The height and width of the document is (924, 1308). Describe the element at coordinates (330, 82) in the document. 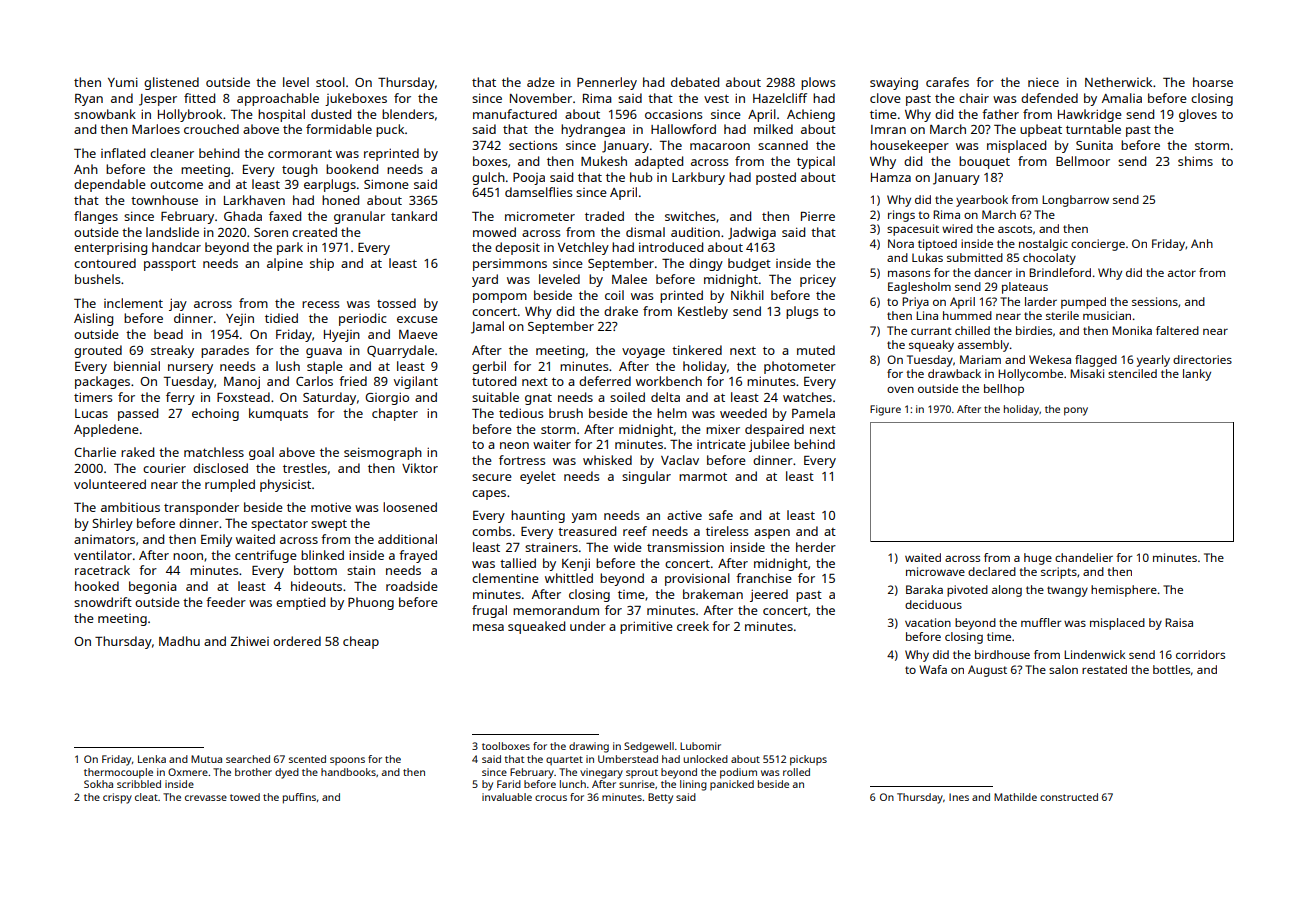

I see `stool` at that location.
